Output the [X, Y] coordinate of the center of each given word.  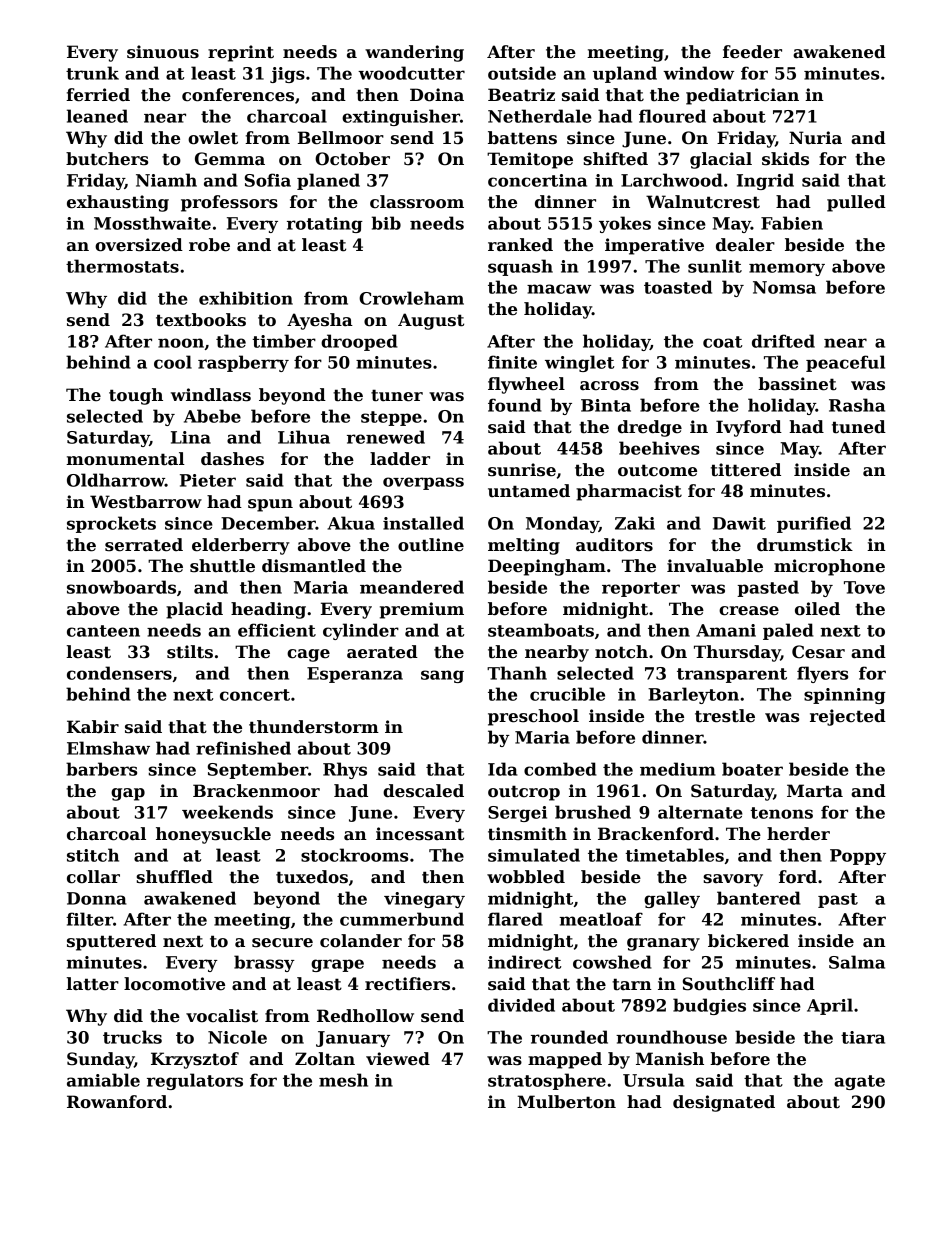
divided [521, 1005]
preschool [533, 717]
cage [308, 655]
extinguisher [401, 117]
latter [92, 984]
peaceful [845, 363]
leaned [97, 116]
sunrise [522, 470]
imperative [654, 246]
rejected [848, 717]
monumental [125, 459]
